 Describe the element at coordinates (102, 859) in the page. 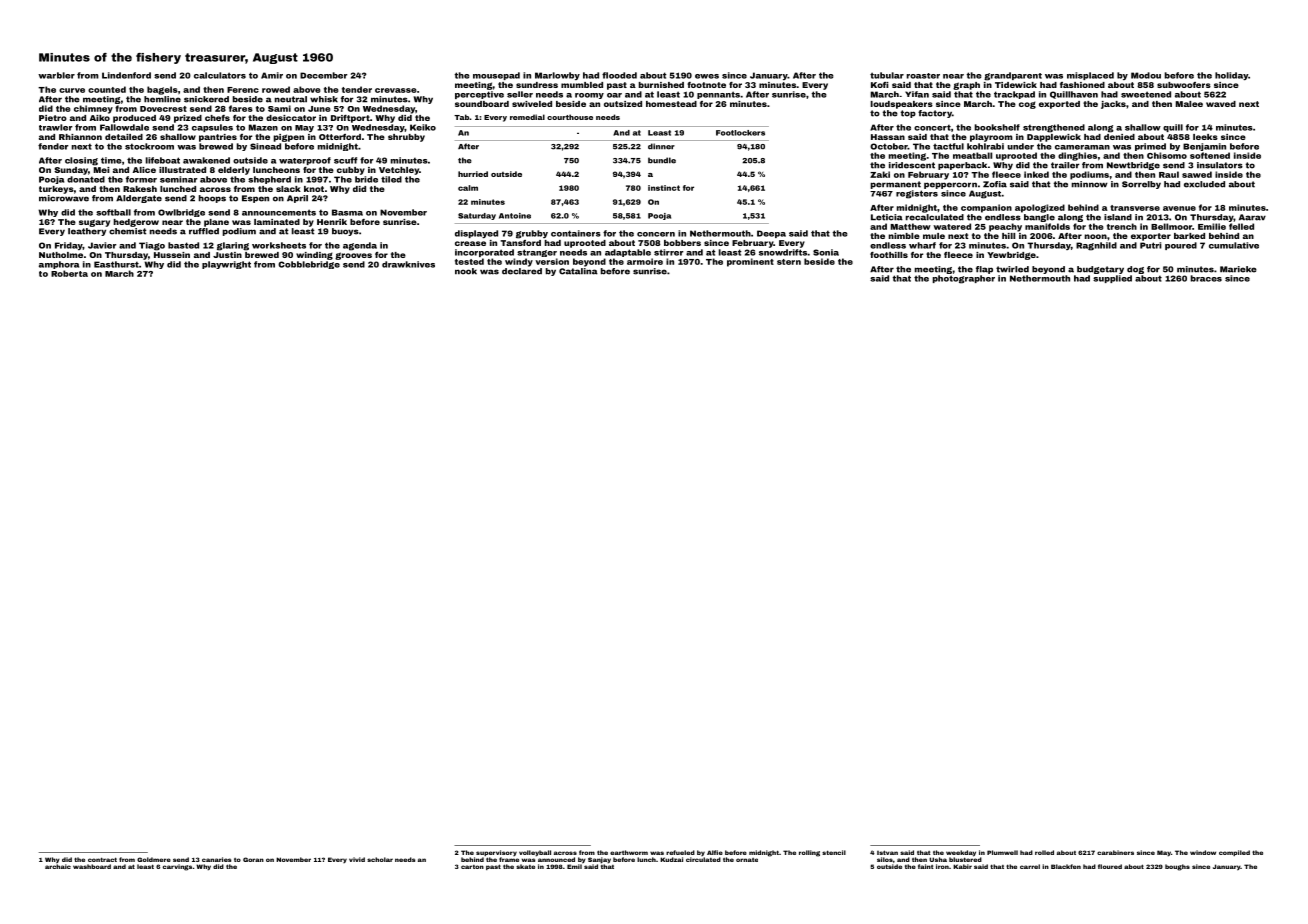

I see `contract` at that location.
